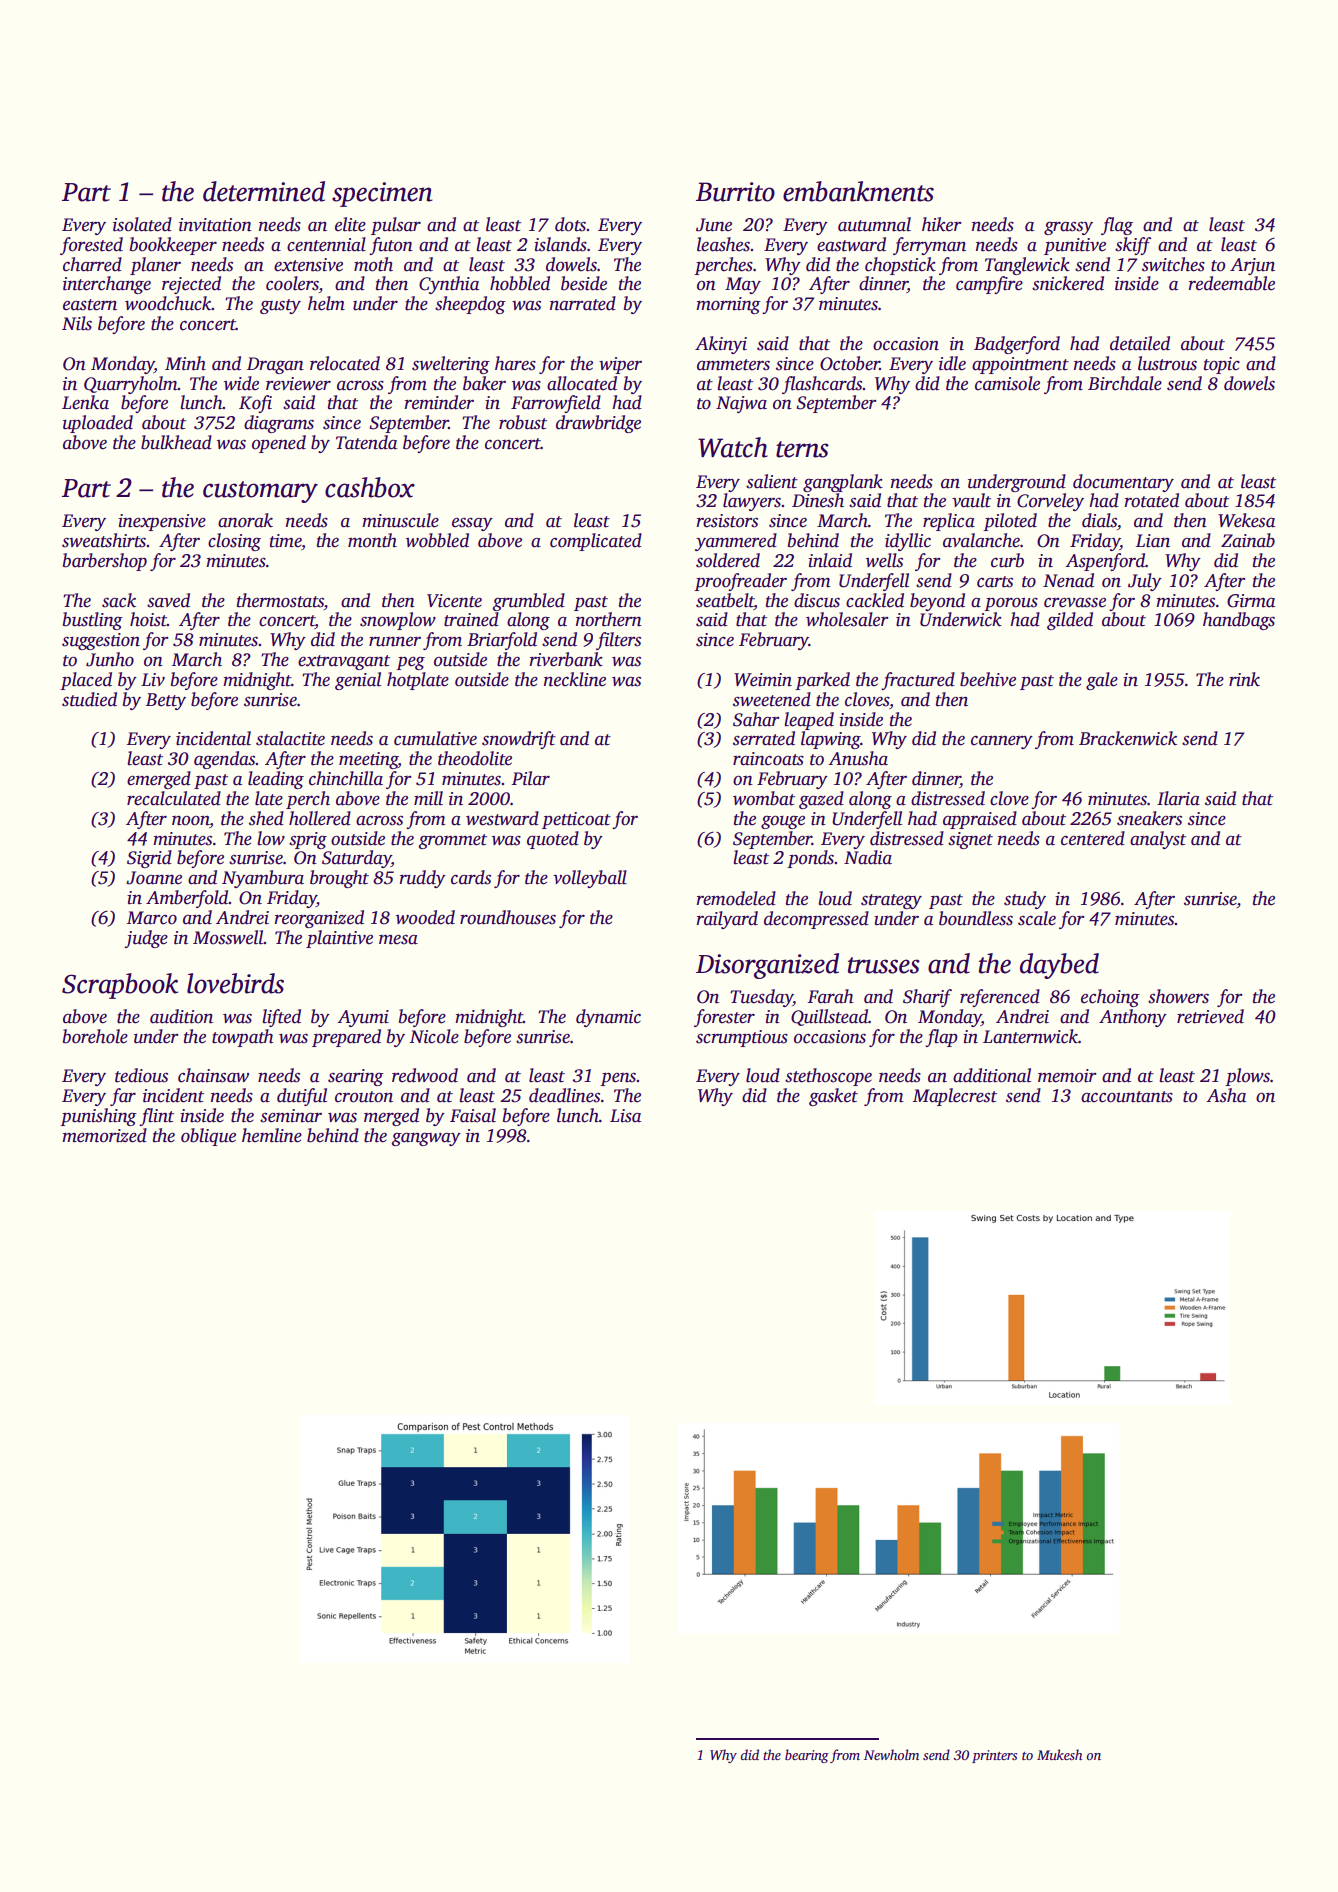  Describe the element at coordinates (900, 266) in the screenshot. I see `chopstick` at that location.
